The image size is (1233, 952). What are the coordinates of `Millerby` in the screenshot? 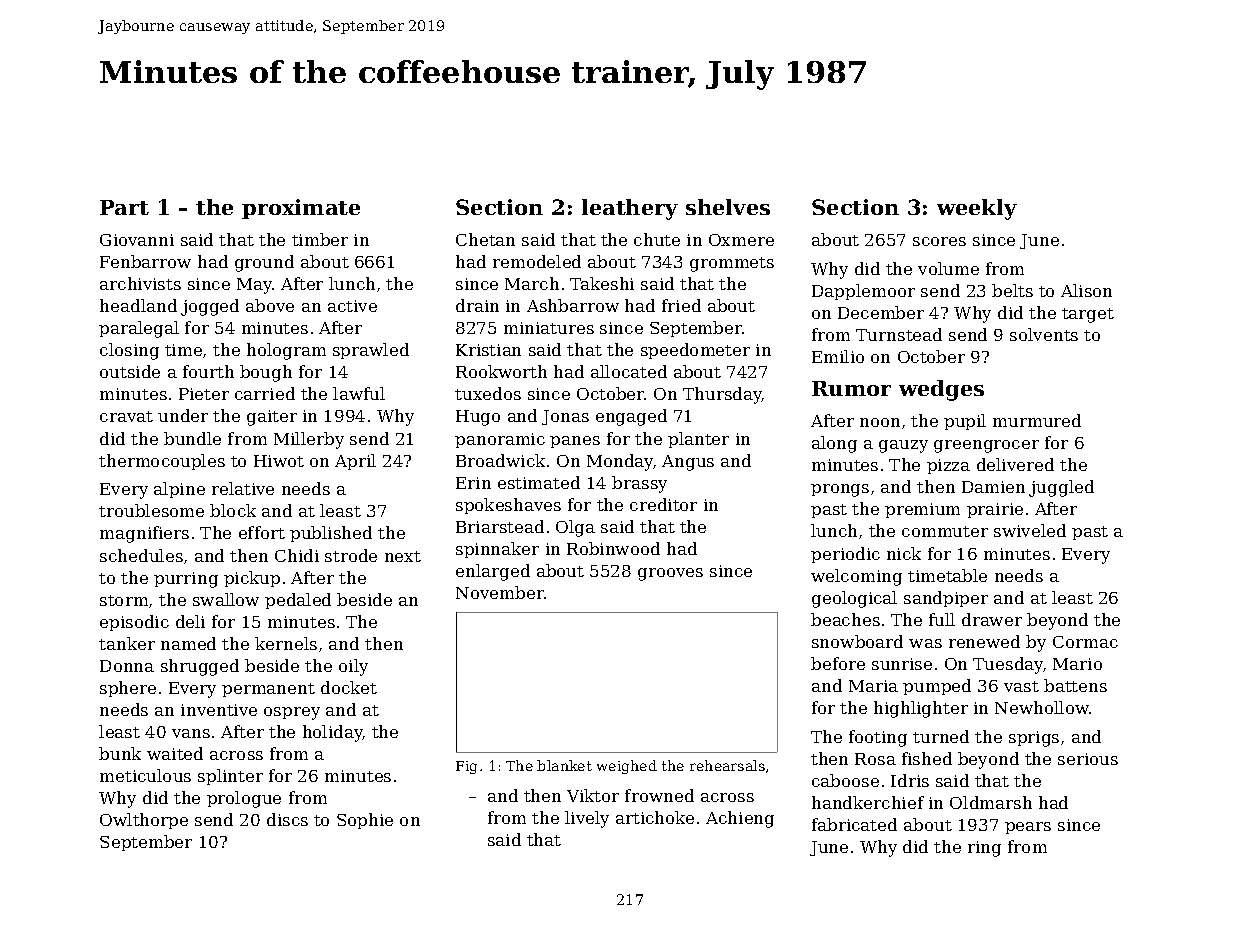 It's located at (309, 440).
